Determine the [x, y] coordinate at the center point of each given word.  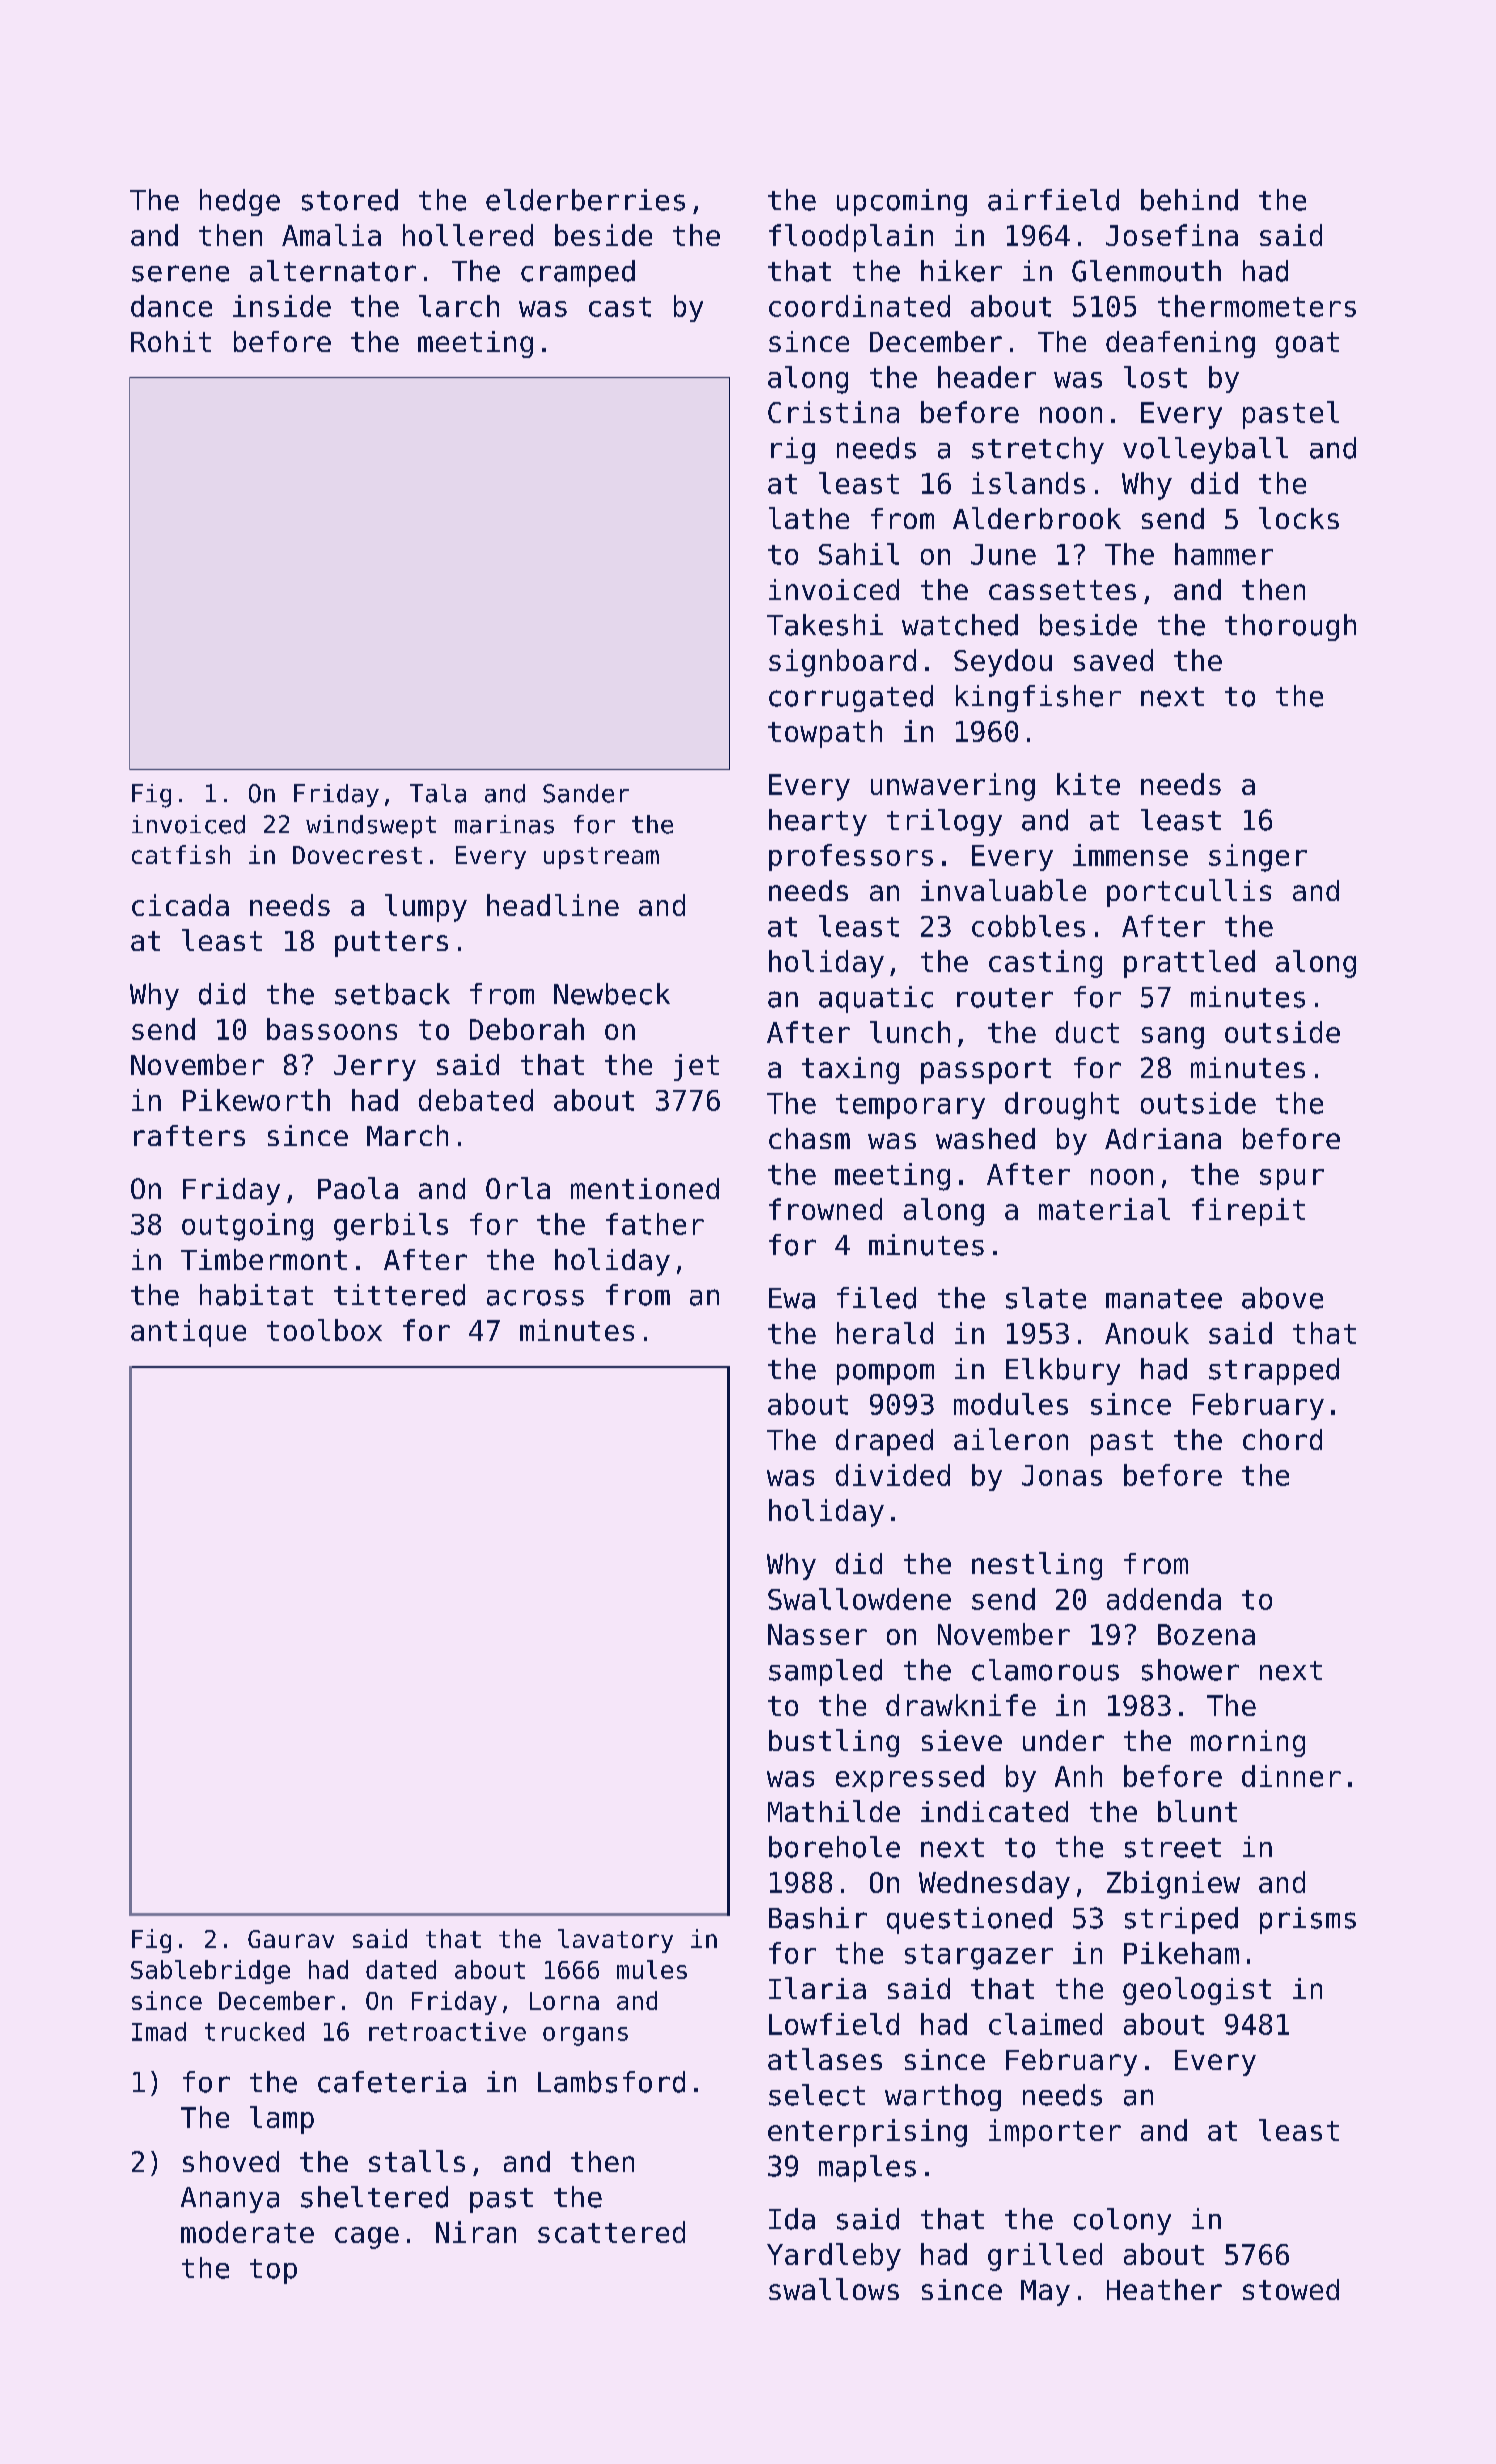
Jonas [1062, 1475]
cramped [578, 273]
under [1063, 1740]
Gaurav [291, 1939]
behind [1189, 200]
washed [985, 1138]
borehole [834, 1847]
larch [459, 306]
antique [188, 1333]
